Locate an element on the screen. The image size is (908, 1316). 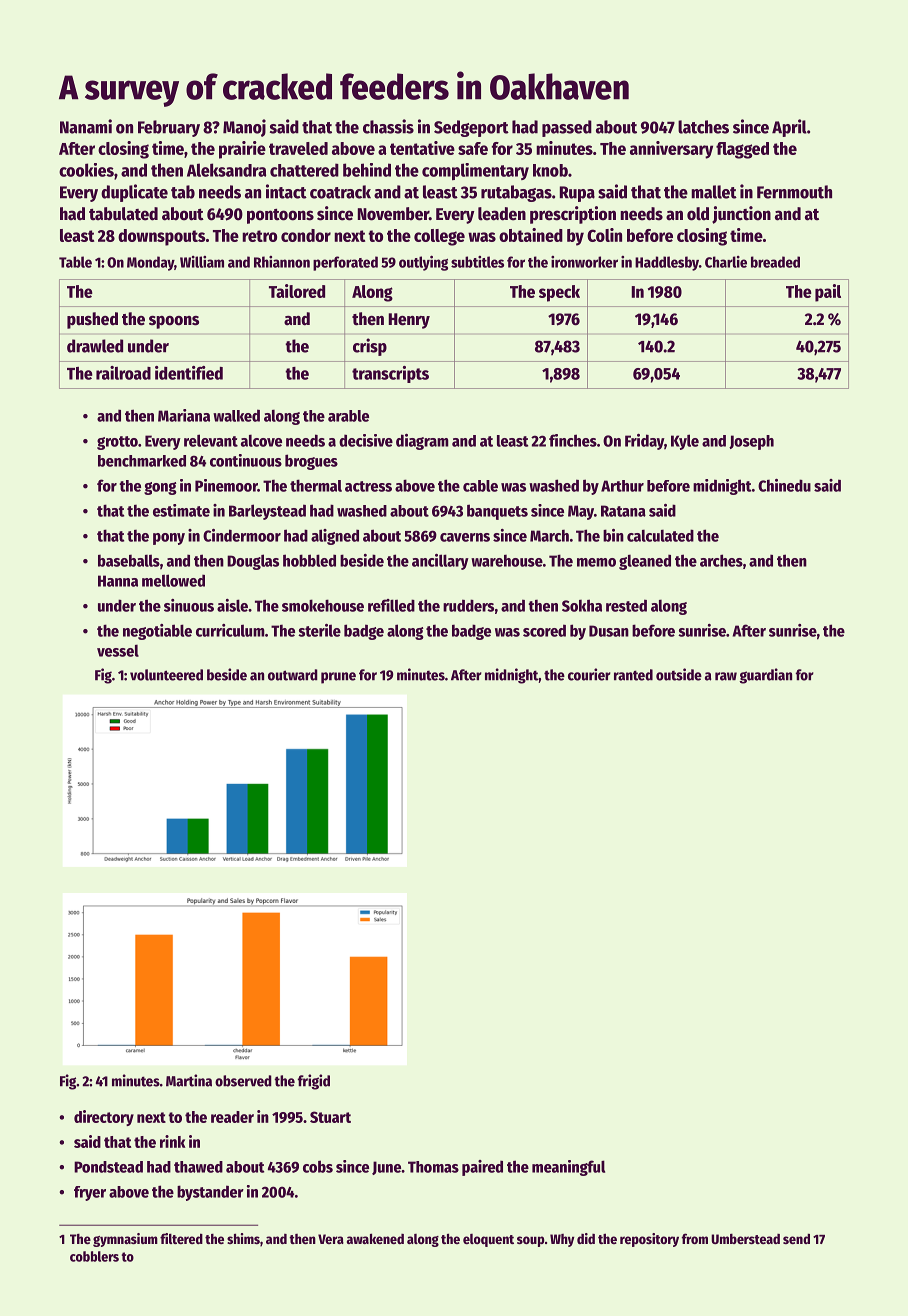
paired is located at coordinates (482, 1168).
